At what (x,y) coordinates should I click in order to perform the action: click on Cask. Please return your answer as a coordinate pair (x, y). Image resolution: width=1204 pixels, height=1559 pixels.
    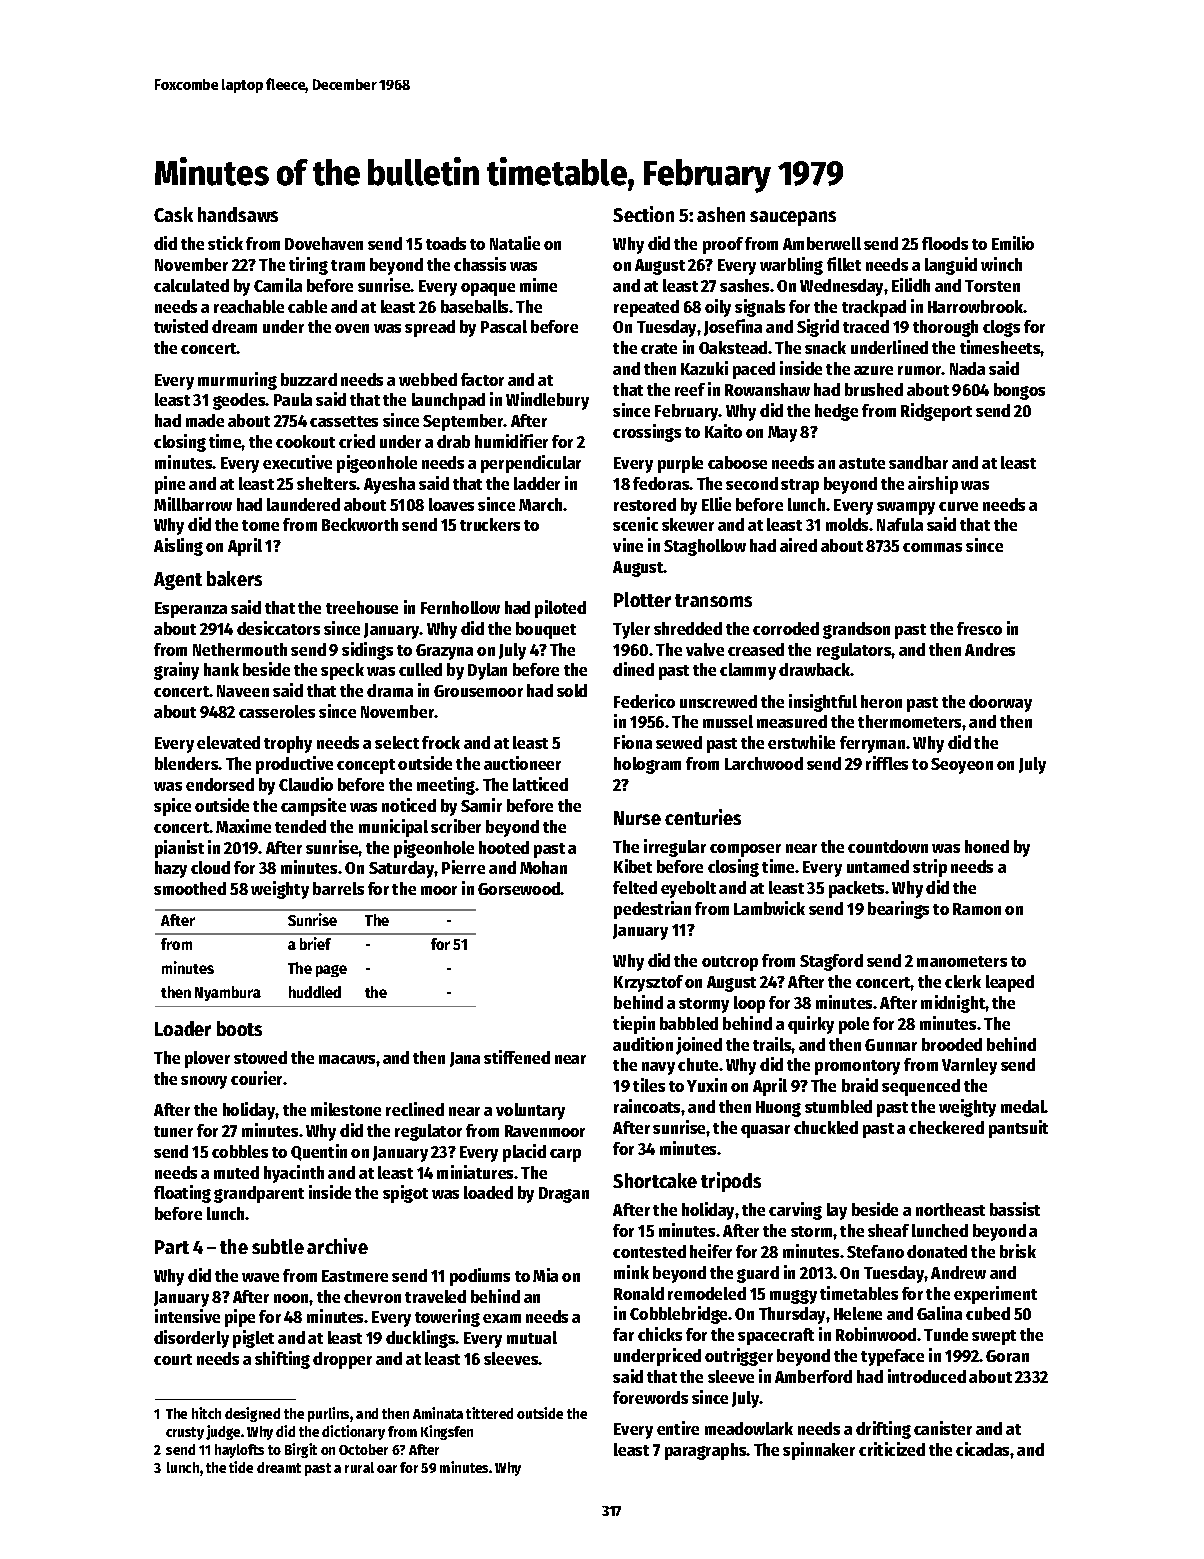
    Looking at the image, I should click on (173, 214).
